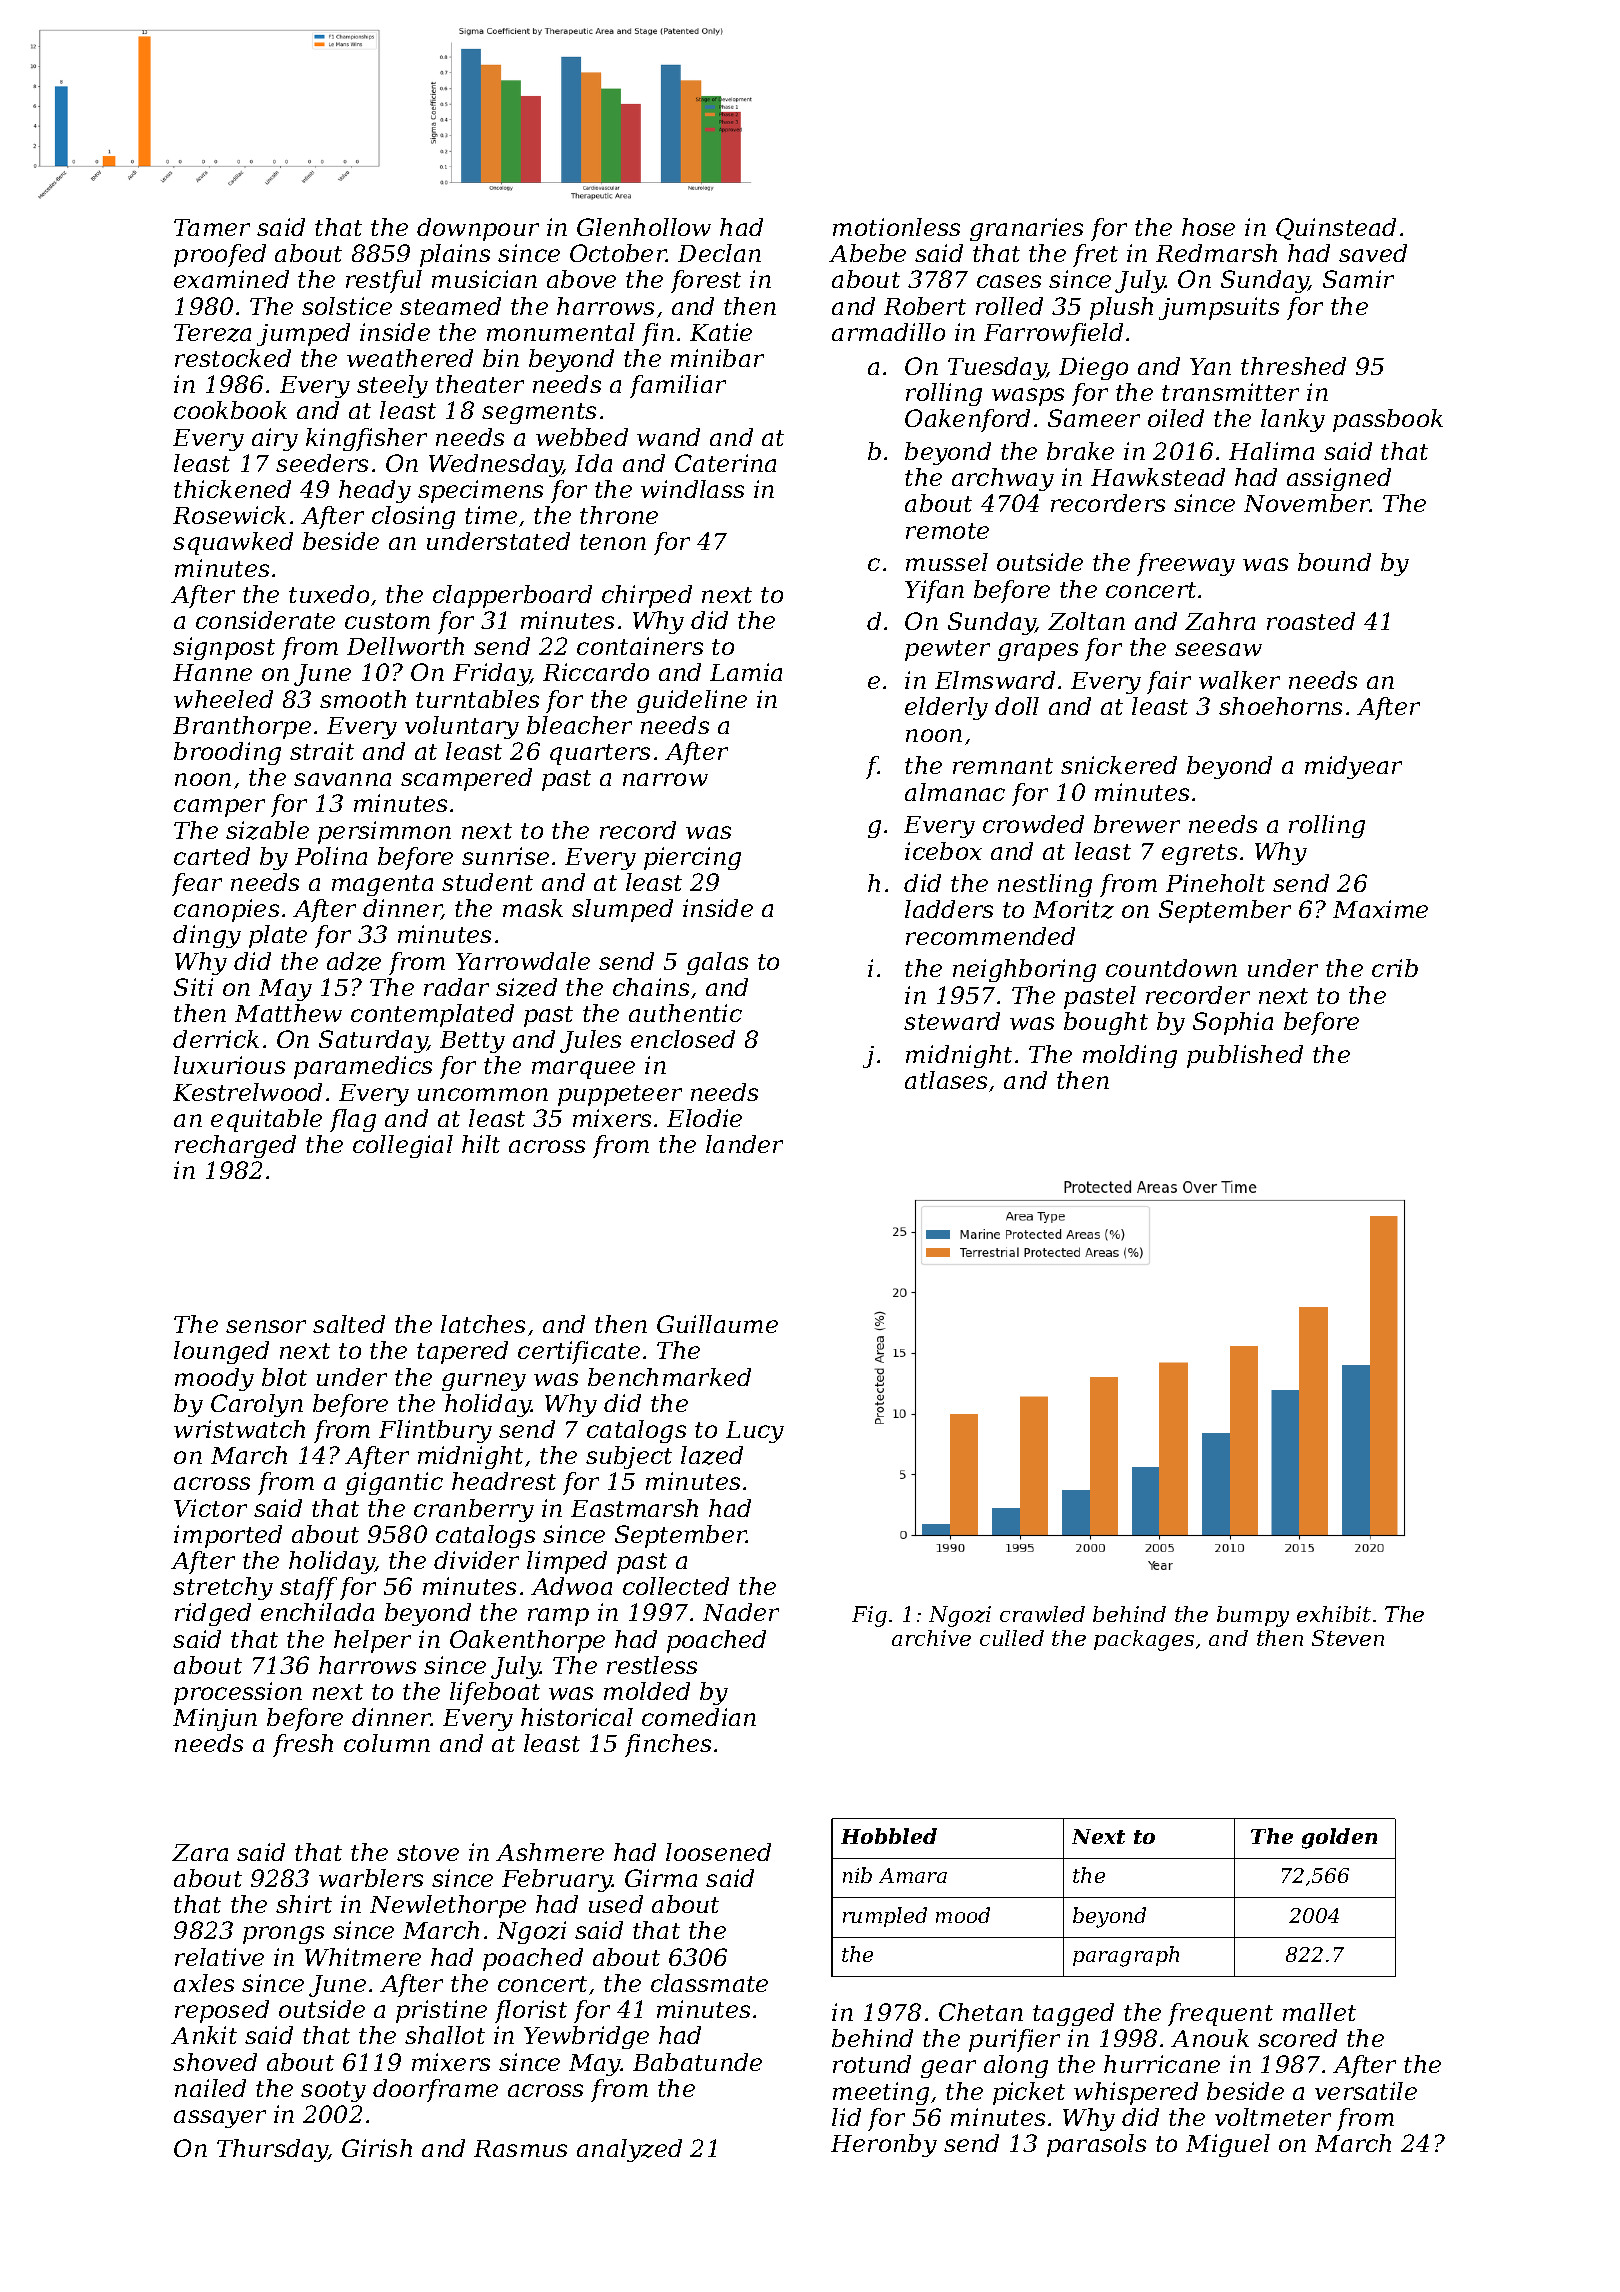 The height and width of the screenshot is (2292, 1620). I want to click on gigantic, so click(394, 1483).
